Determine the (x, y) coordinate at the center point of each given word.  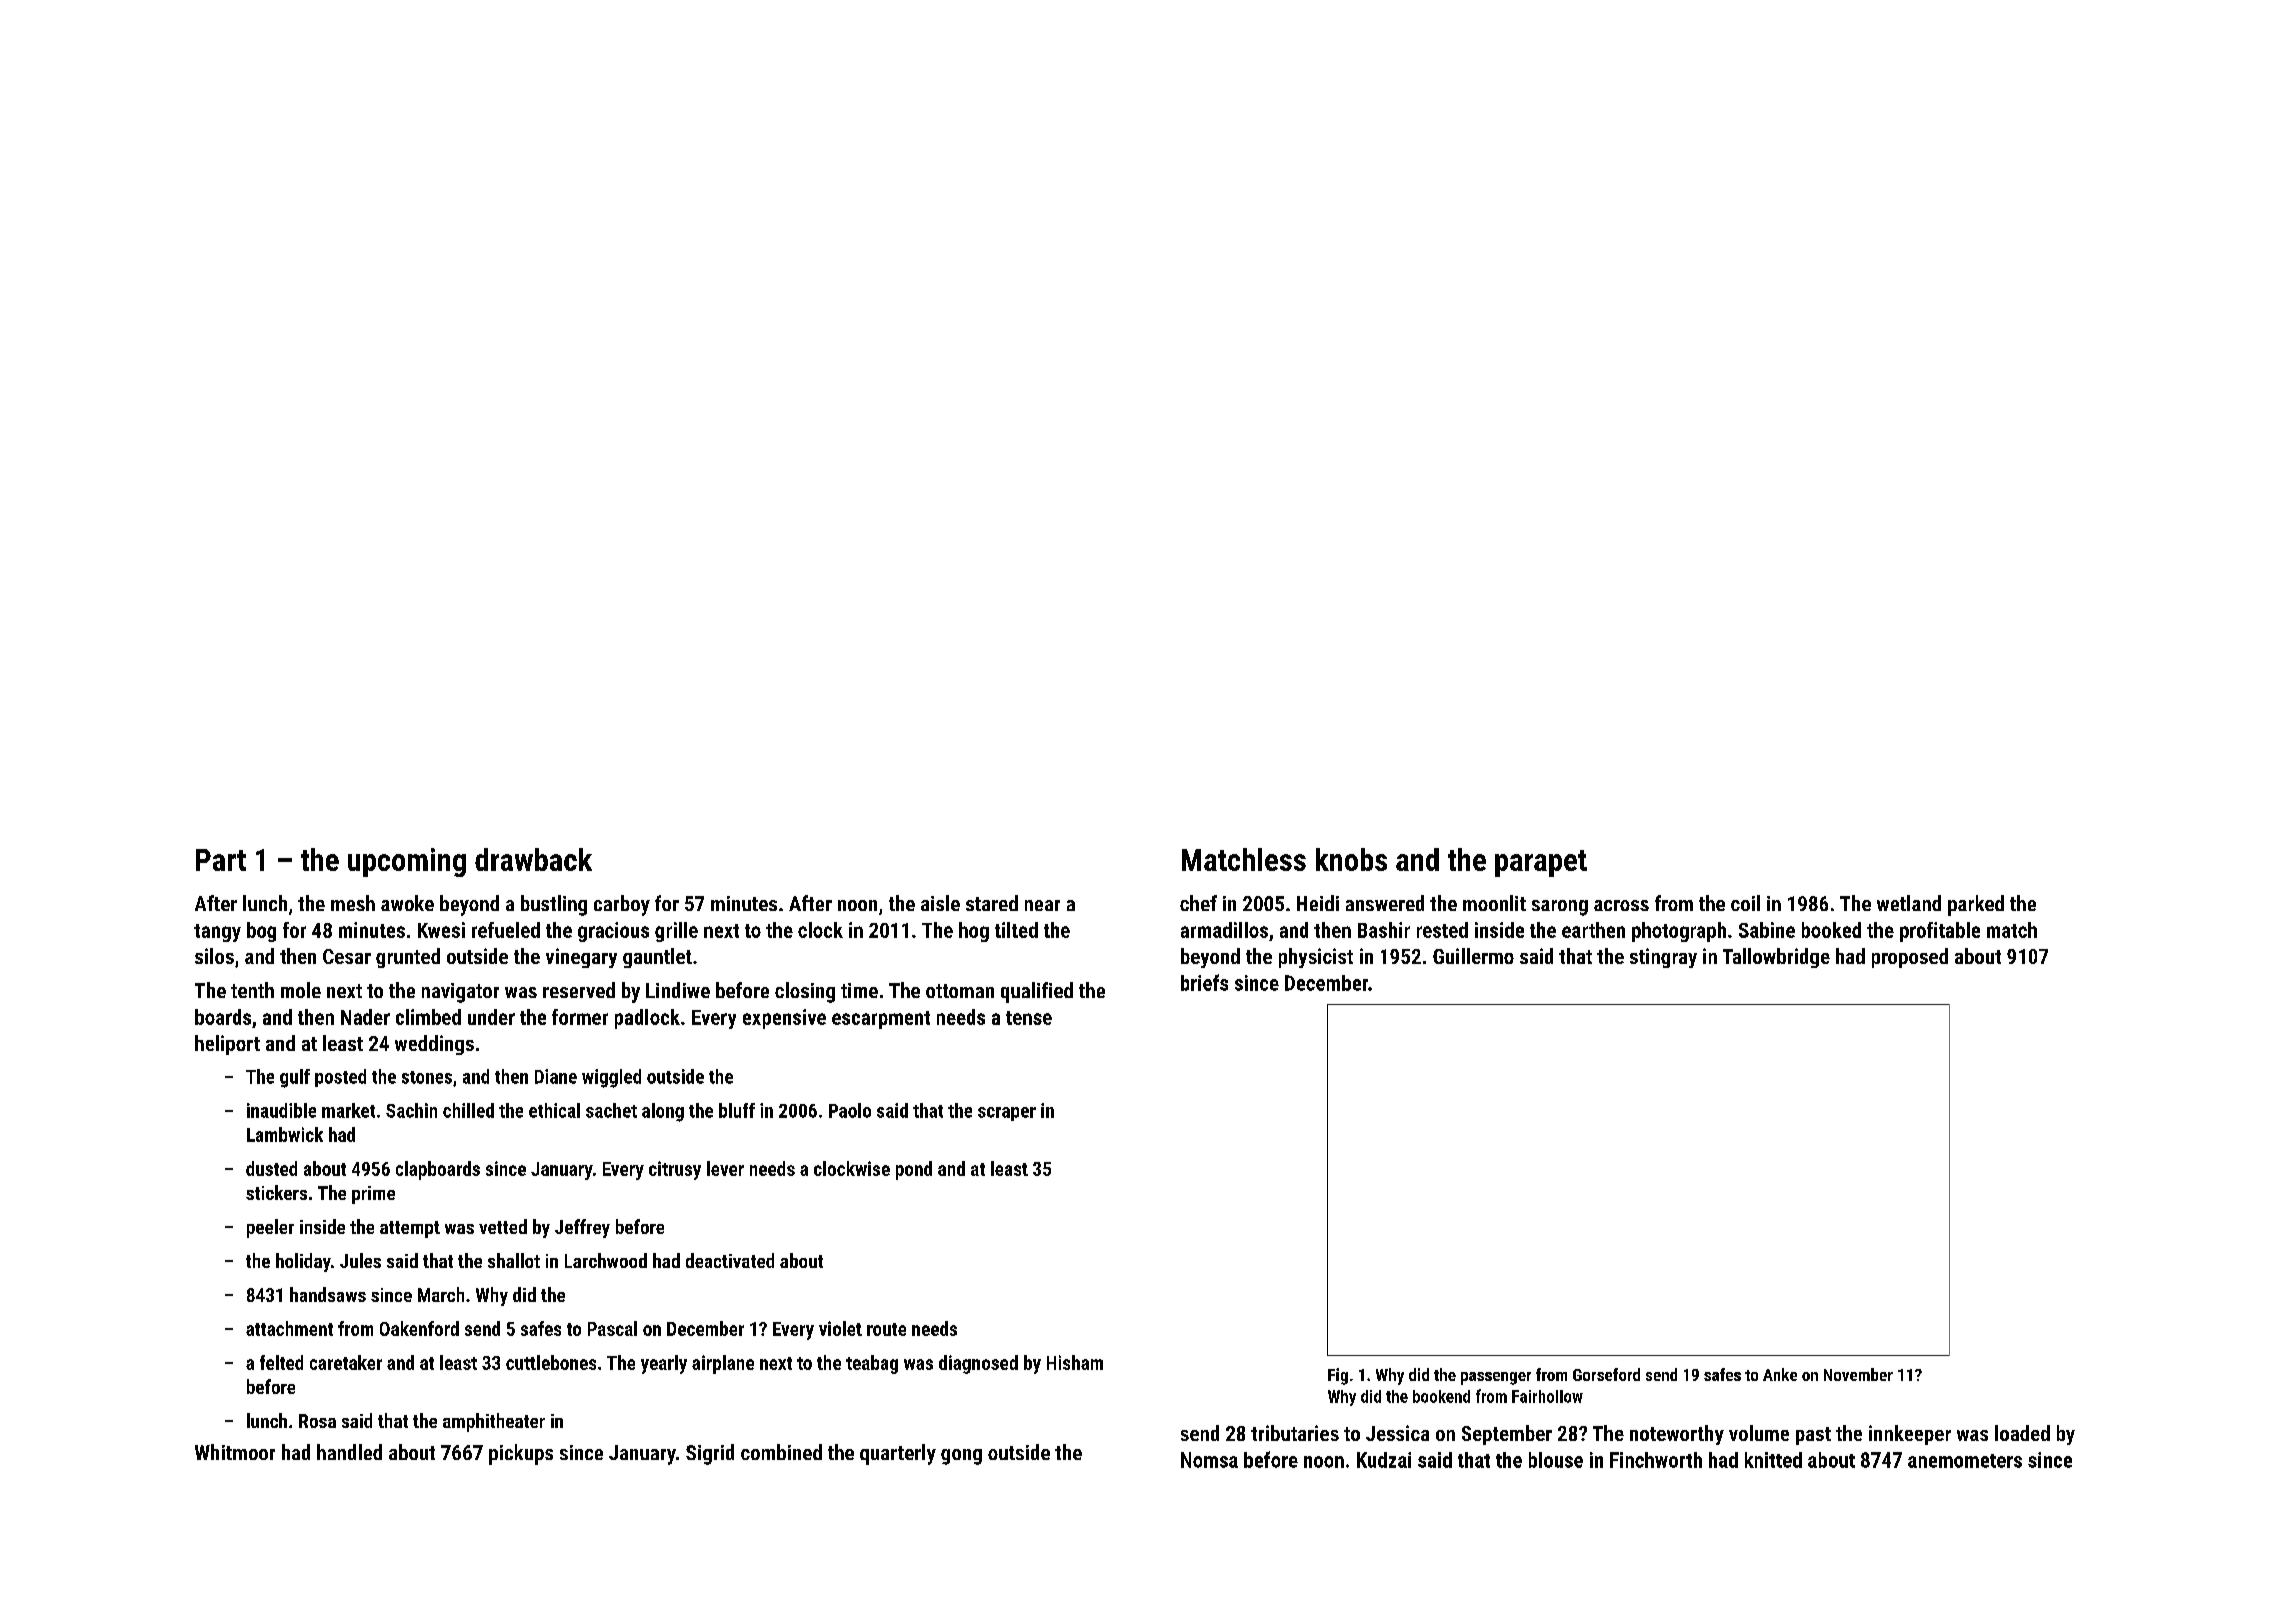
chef (1198, 903)
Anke (1780, 1374)
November (1858, 1374)
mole (301, 990)
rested (1442, 930)
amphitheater (494, 1422)
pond (914, 1170)
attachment (289, 1328)
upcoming (407, 862)
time (859, 990)
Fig (1338, 1376)
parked (1976, 905)
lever (725, 1168)
